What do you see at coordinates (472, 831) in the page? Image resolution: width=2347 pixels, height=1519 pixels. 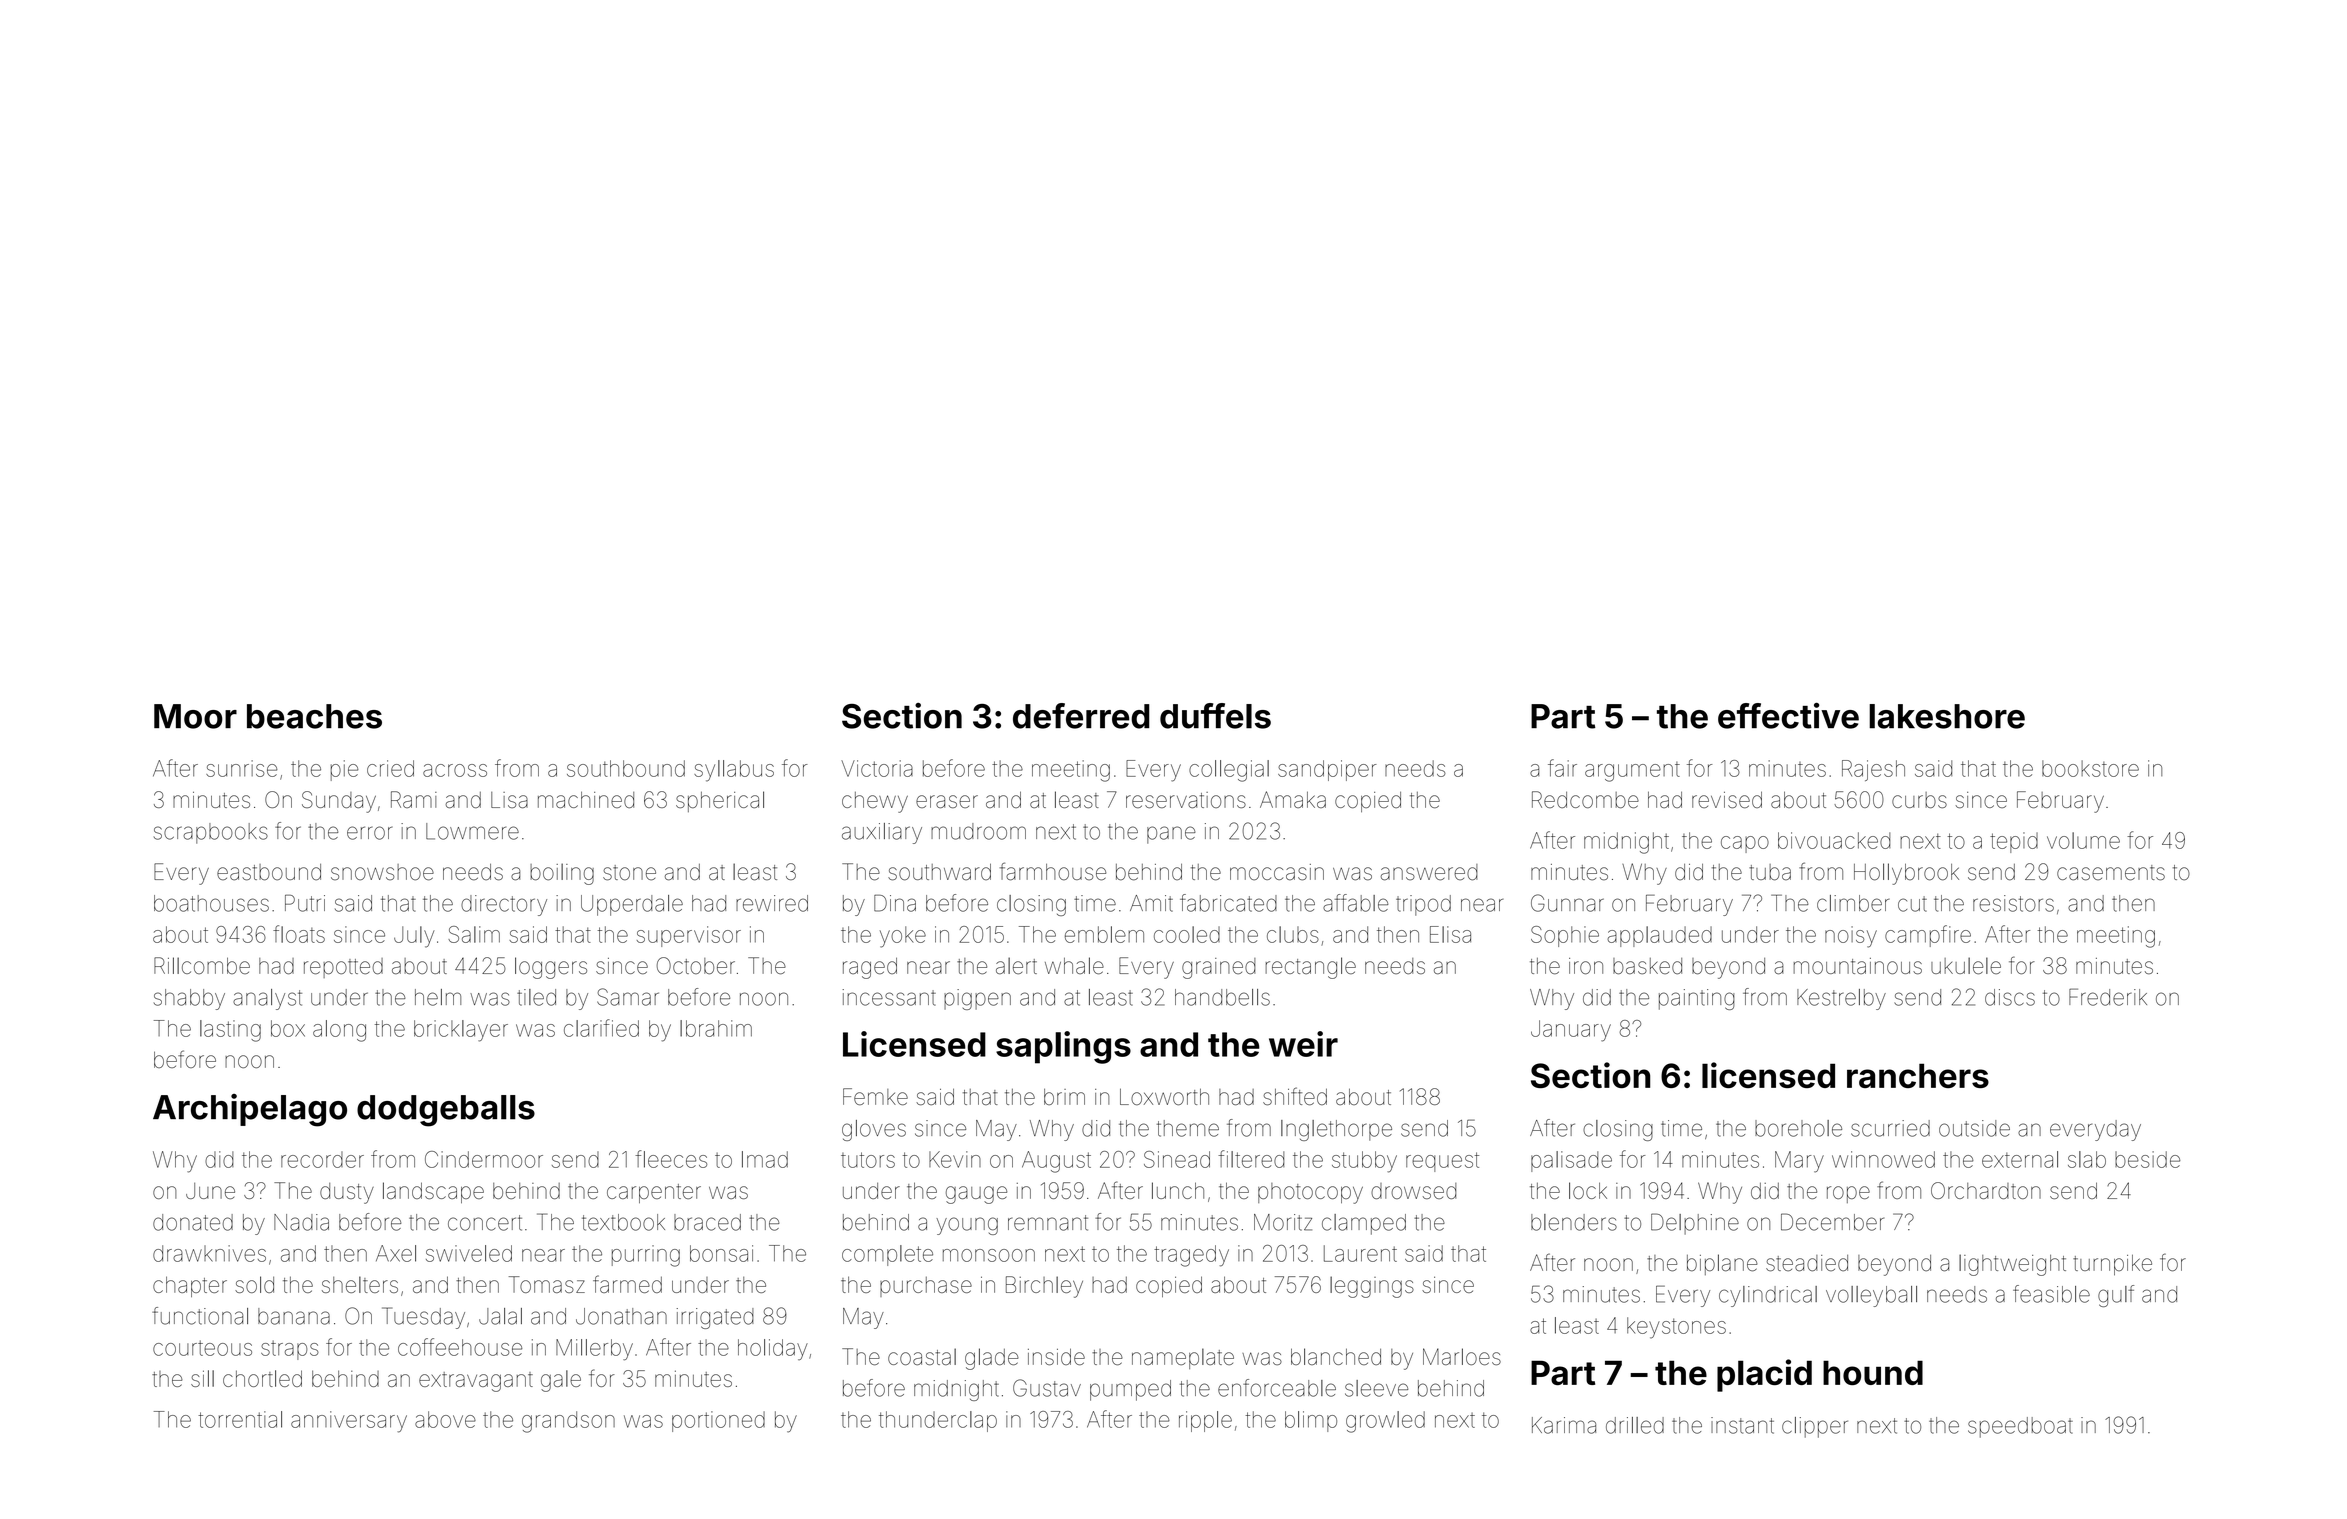 I see `Lowmere` at bounding box center [472, 831].
